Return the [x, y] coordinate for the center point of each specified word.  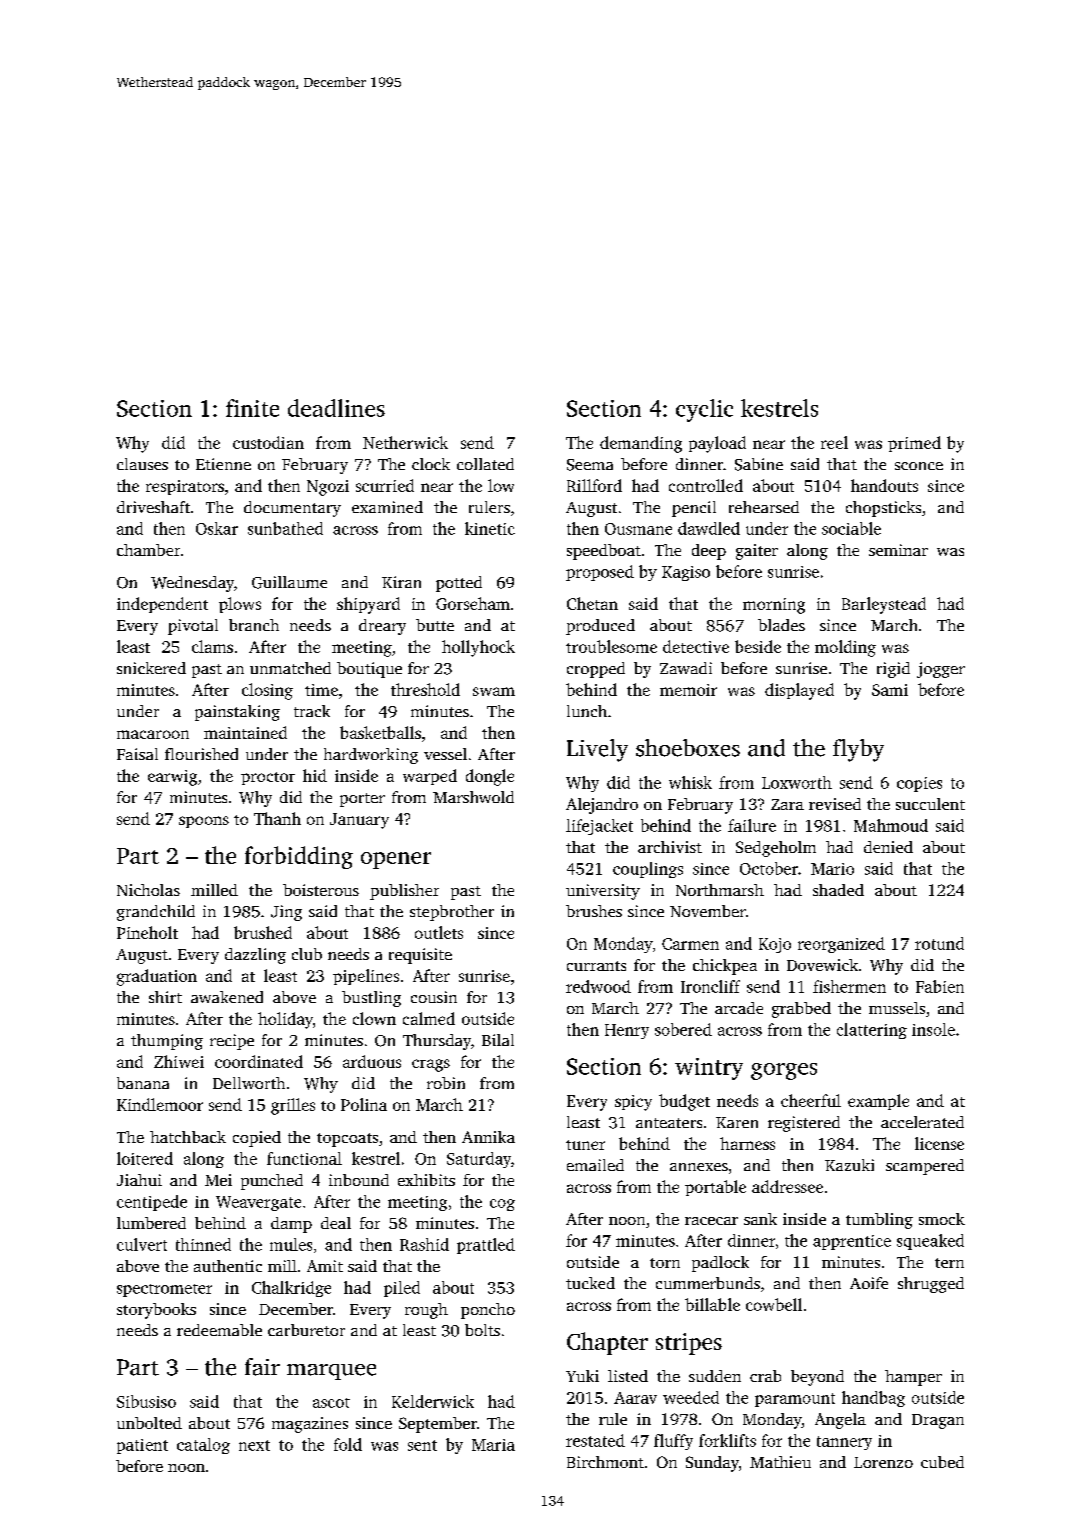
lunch [587, 711]
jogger [941, 670]
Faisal [137, 754]
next [254, 1445]
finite [252, 408]
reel [834, 442]
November [708, 911]
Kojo [775, 945]
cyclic [704, 410]
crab [765, 1376]
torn [665, 1263]
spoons [204, 822]
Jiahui [139, 1180]
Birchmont [605, 1462]
